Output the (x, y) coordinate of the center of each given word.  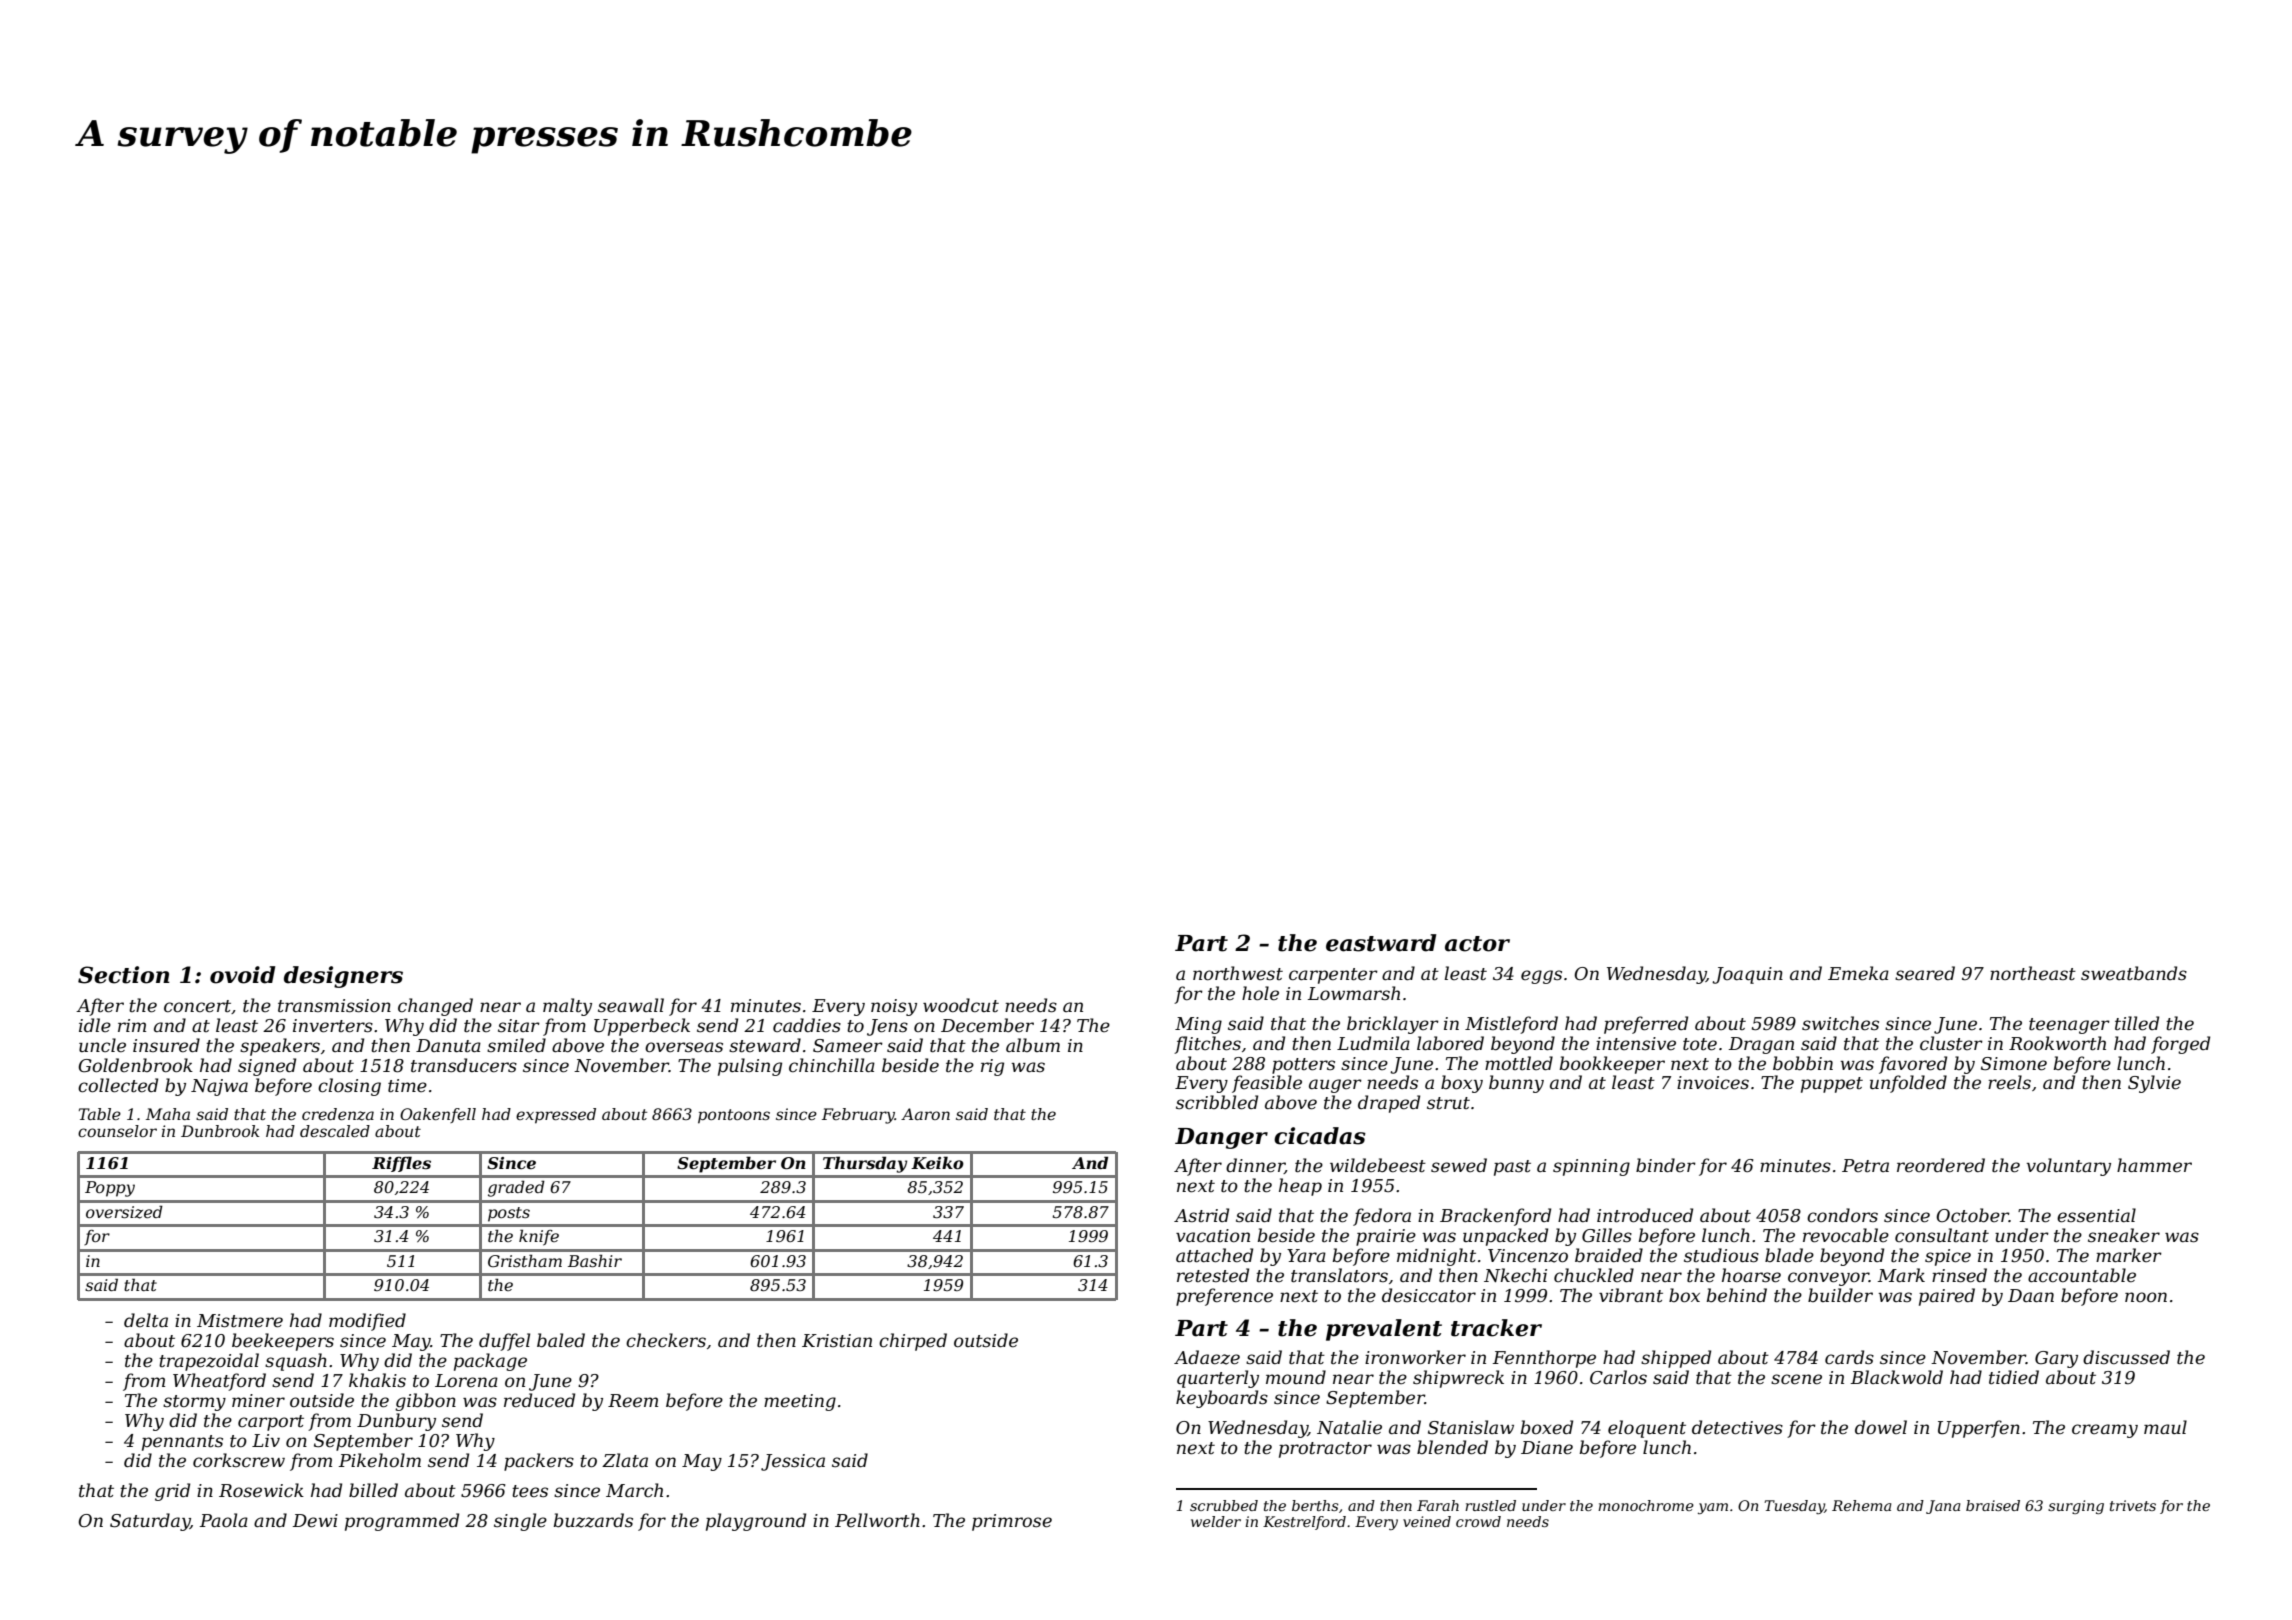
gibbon (425, 1402)
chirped (913, 1342)
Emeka (1858, 973)
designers (343, 977)
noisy (894, 1007)
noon (2146, 1297)
